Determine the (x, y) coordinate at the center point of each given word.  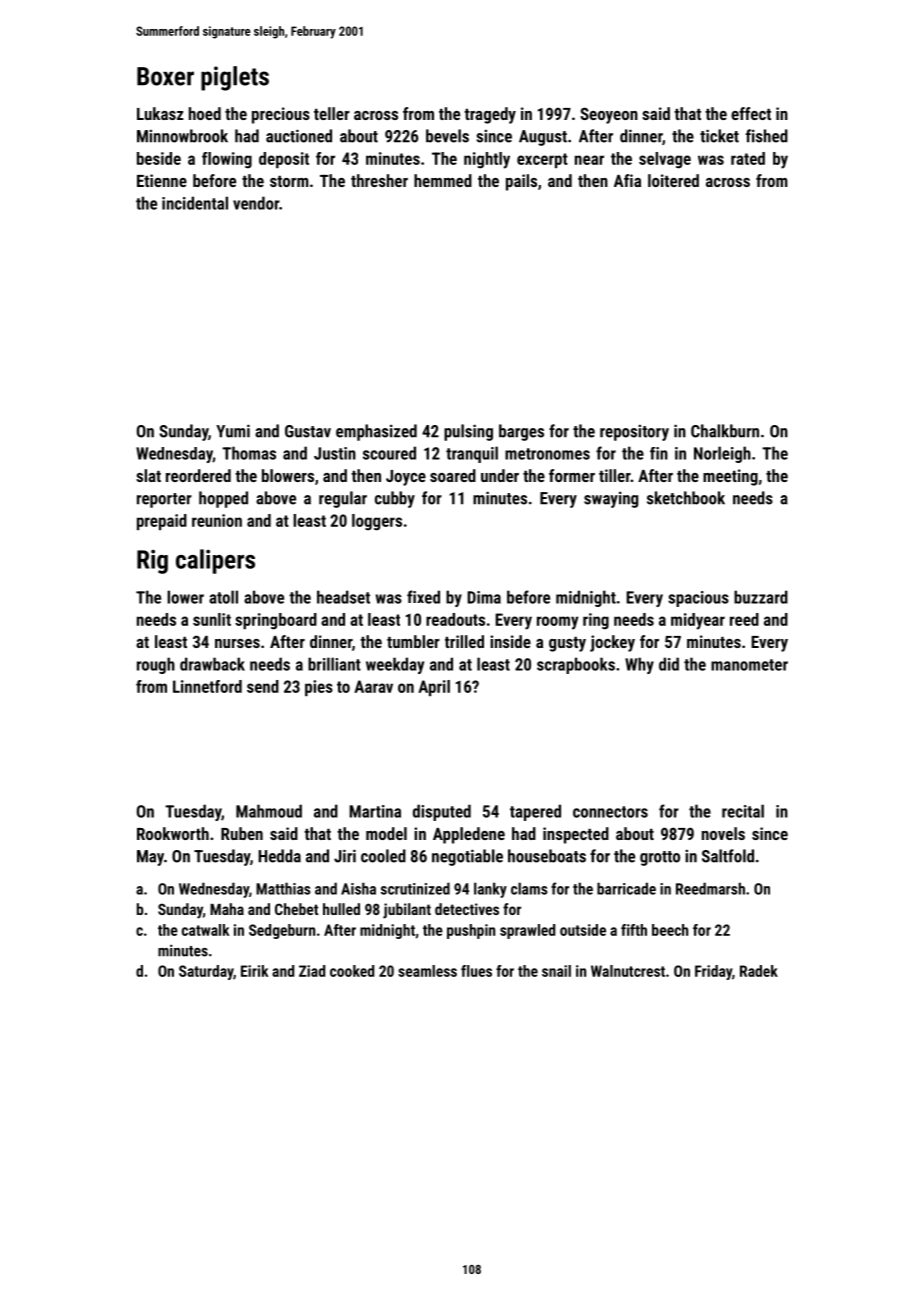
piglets (235, 78)
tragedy (490, 115)
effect (751, 113)
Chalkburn (725, 431)
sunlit (212, 619)
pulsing (468, 432)
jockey (612, 643)
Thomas (249, 453)
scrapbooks (576, 665)
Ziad (312, 971)
